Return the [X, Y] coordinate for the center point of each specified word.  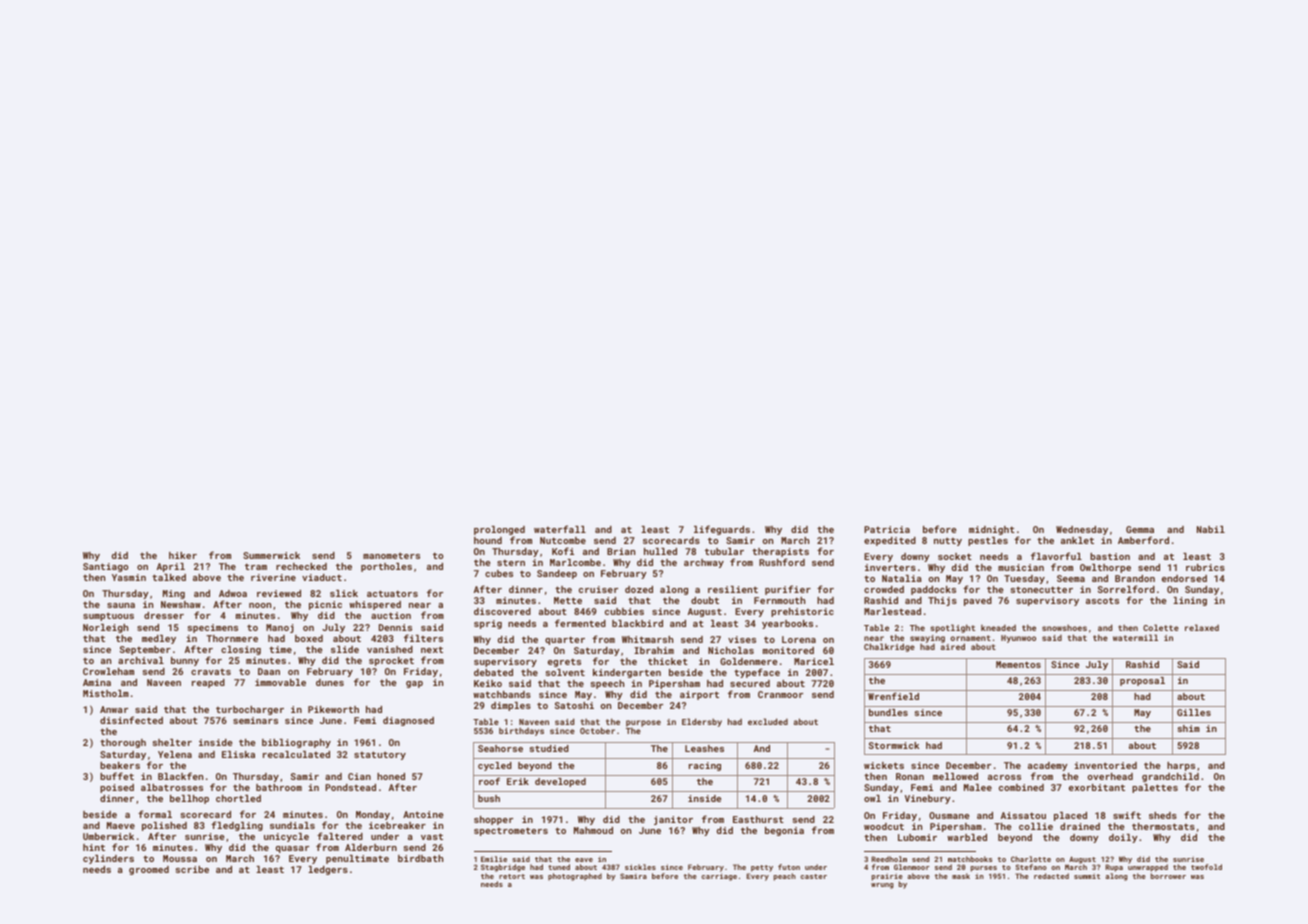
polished [164, 827]
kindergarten [627, 673]
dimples [511, 706]
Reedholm [889, 859]
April [171, 567]
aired [953, 647]
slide [345, 649]
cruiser [598, 589]
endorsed [1184, 578]
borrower [1168, 876]
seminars [255, 720]
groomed [149, 870]
